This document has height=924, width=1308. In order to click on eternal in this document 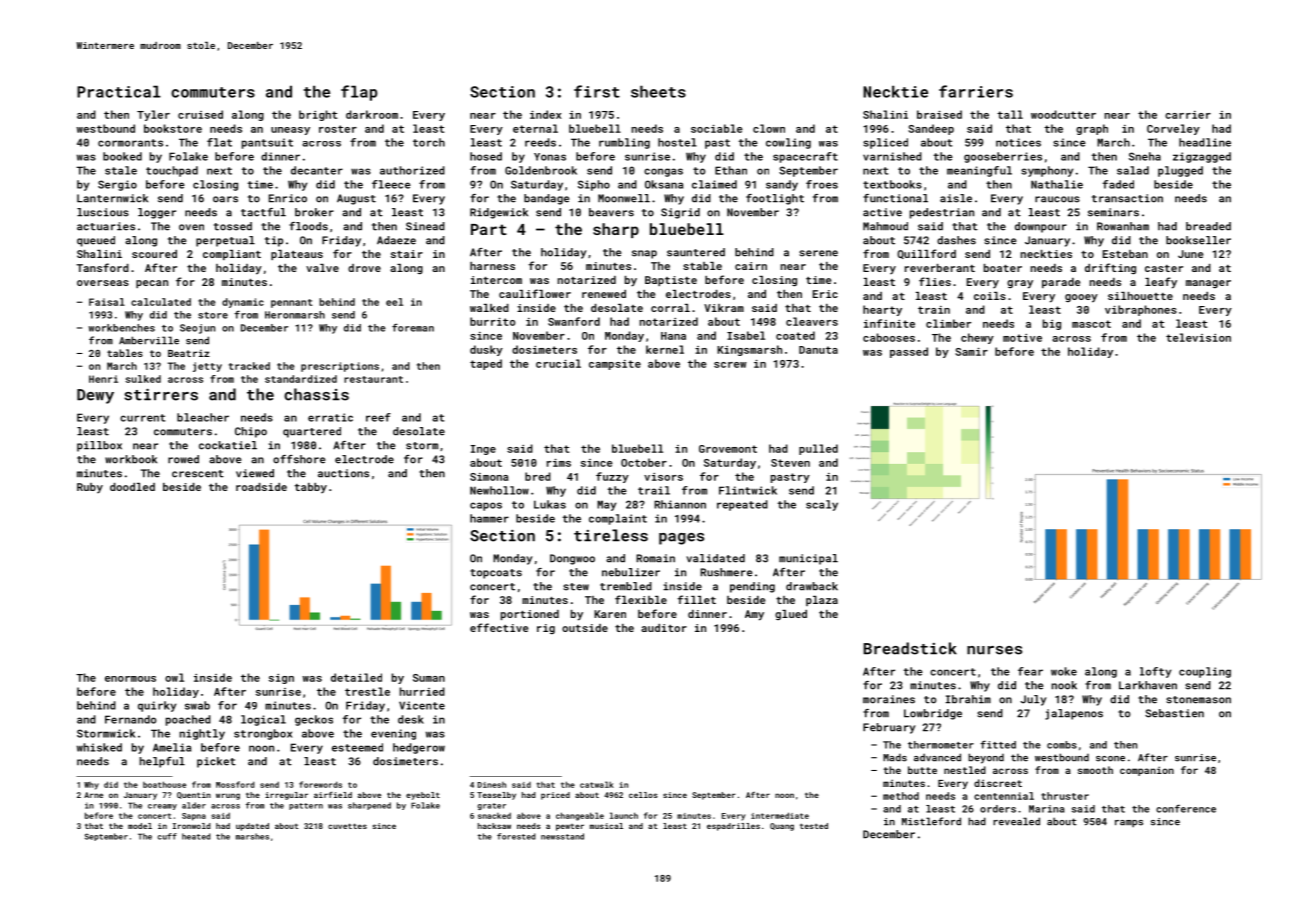, I will do `click(535, 128)`.
